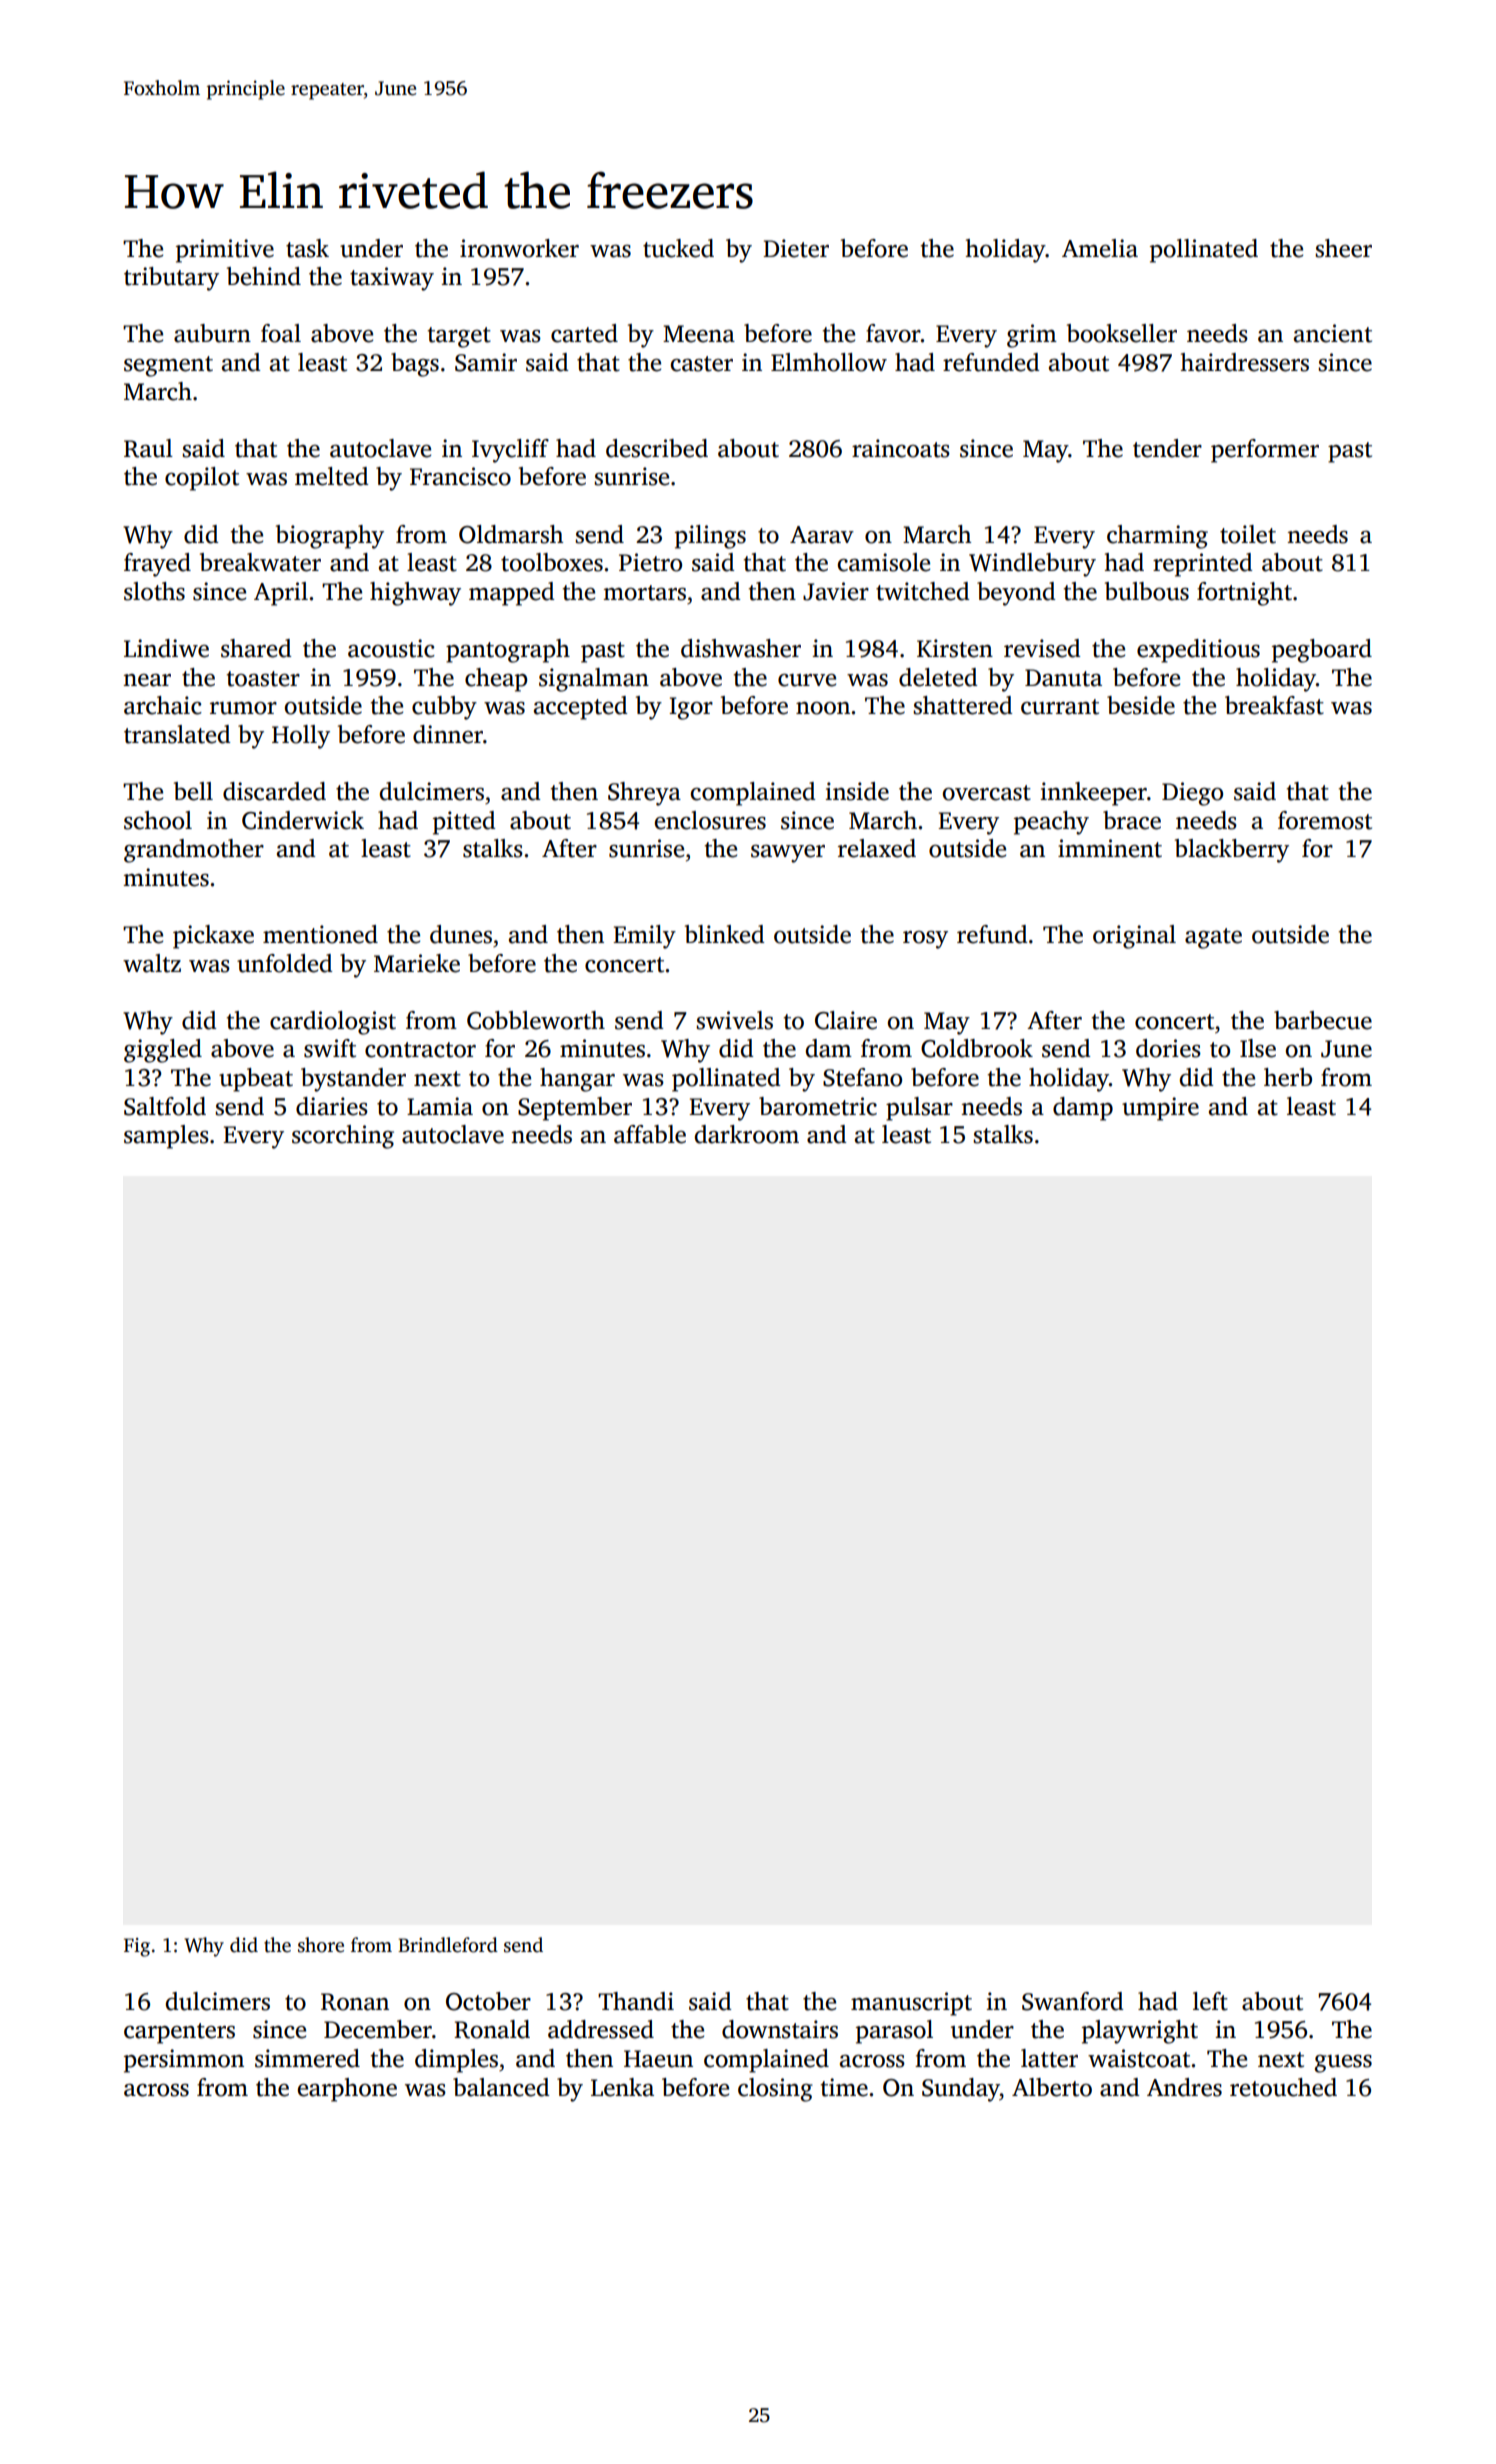 The image size is (1496, 2464). What do you see at coordinates (225, 251) in the screenshot?
I see `primitive` at bounding box center [225, 251].
